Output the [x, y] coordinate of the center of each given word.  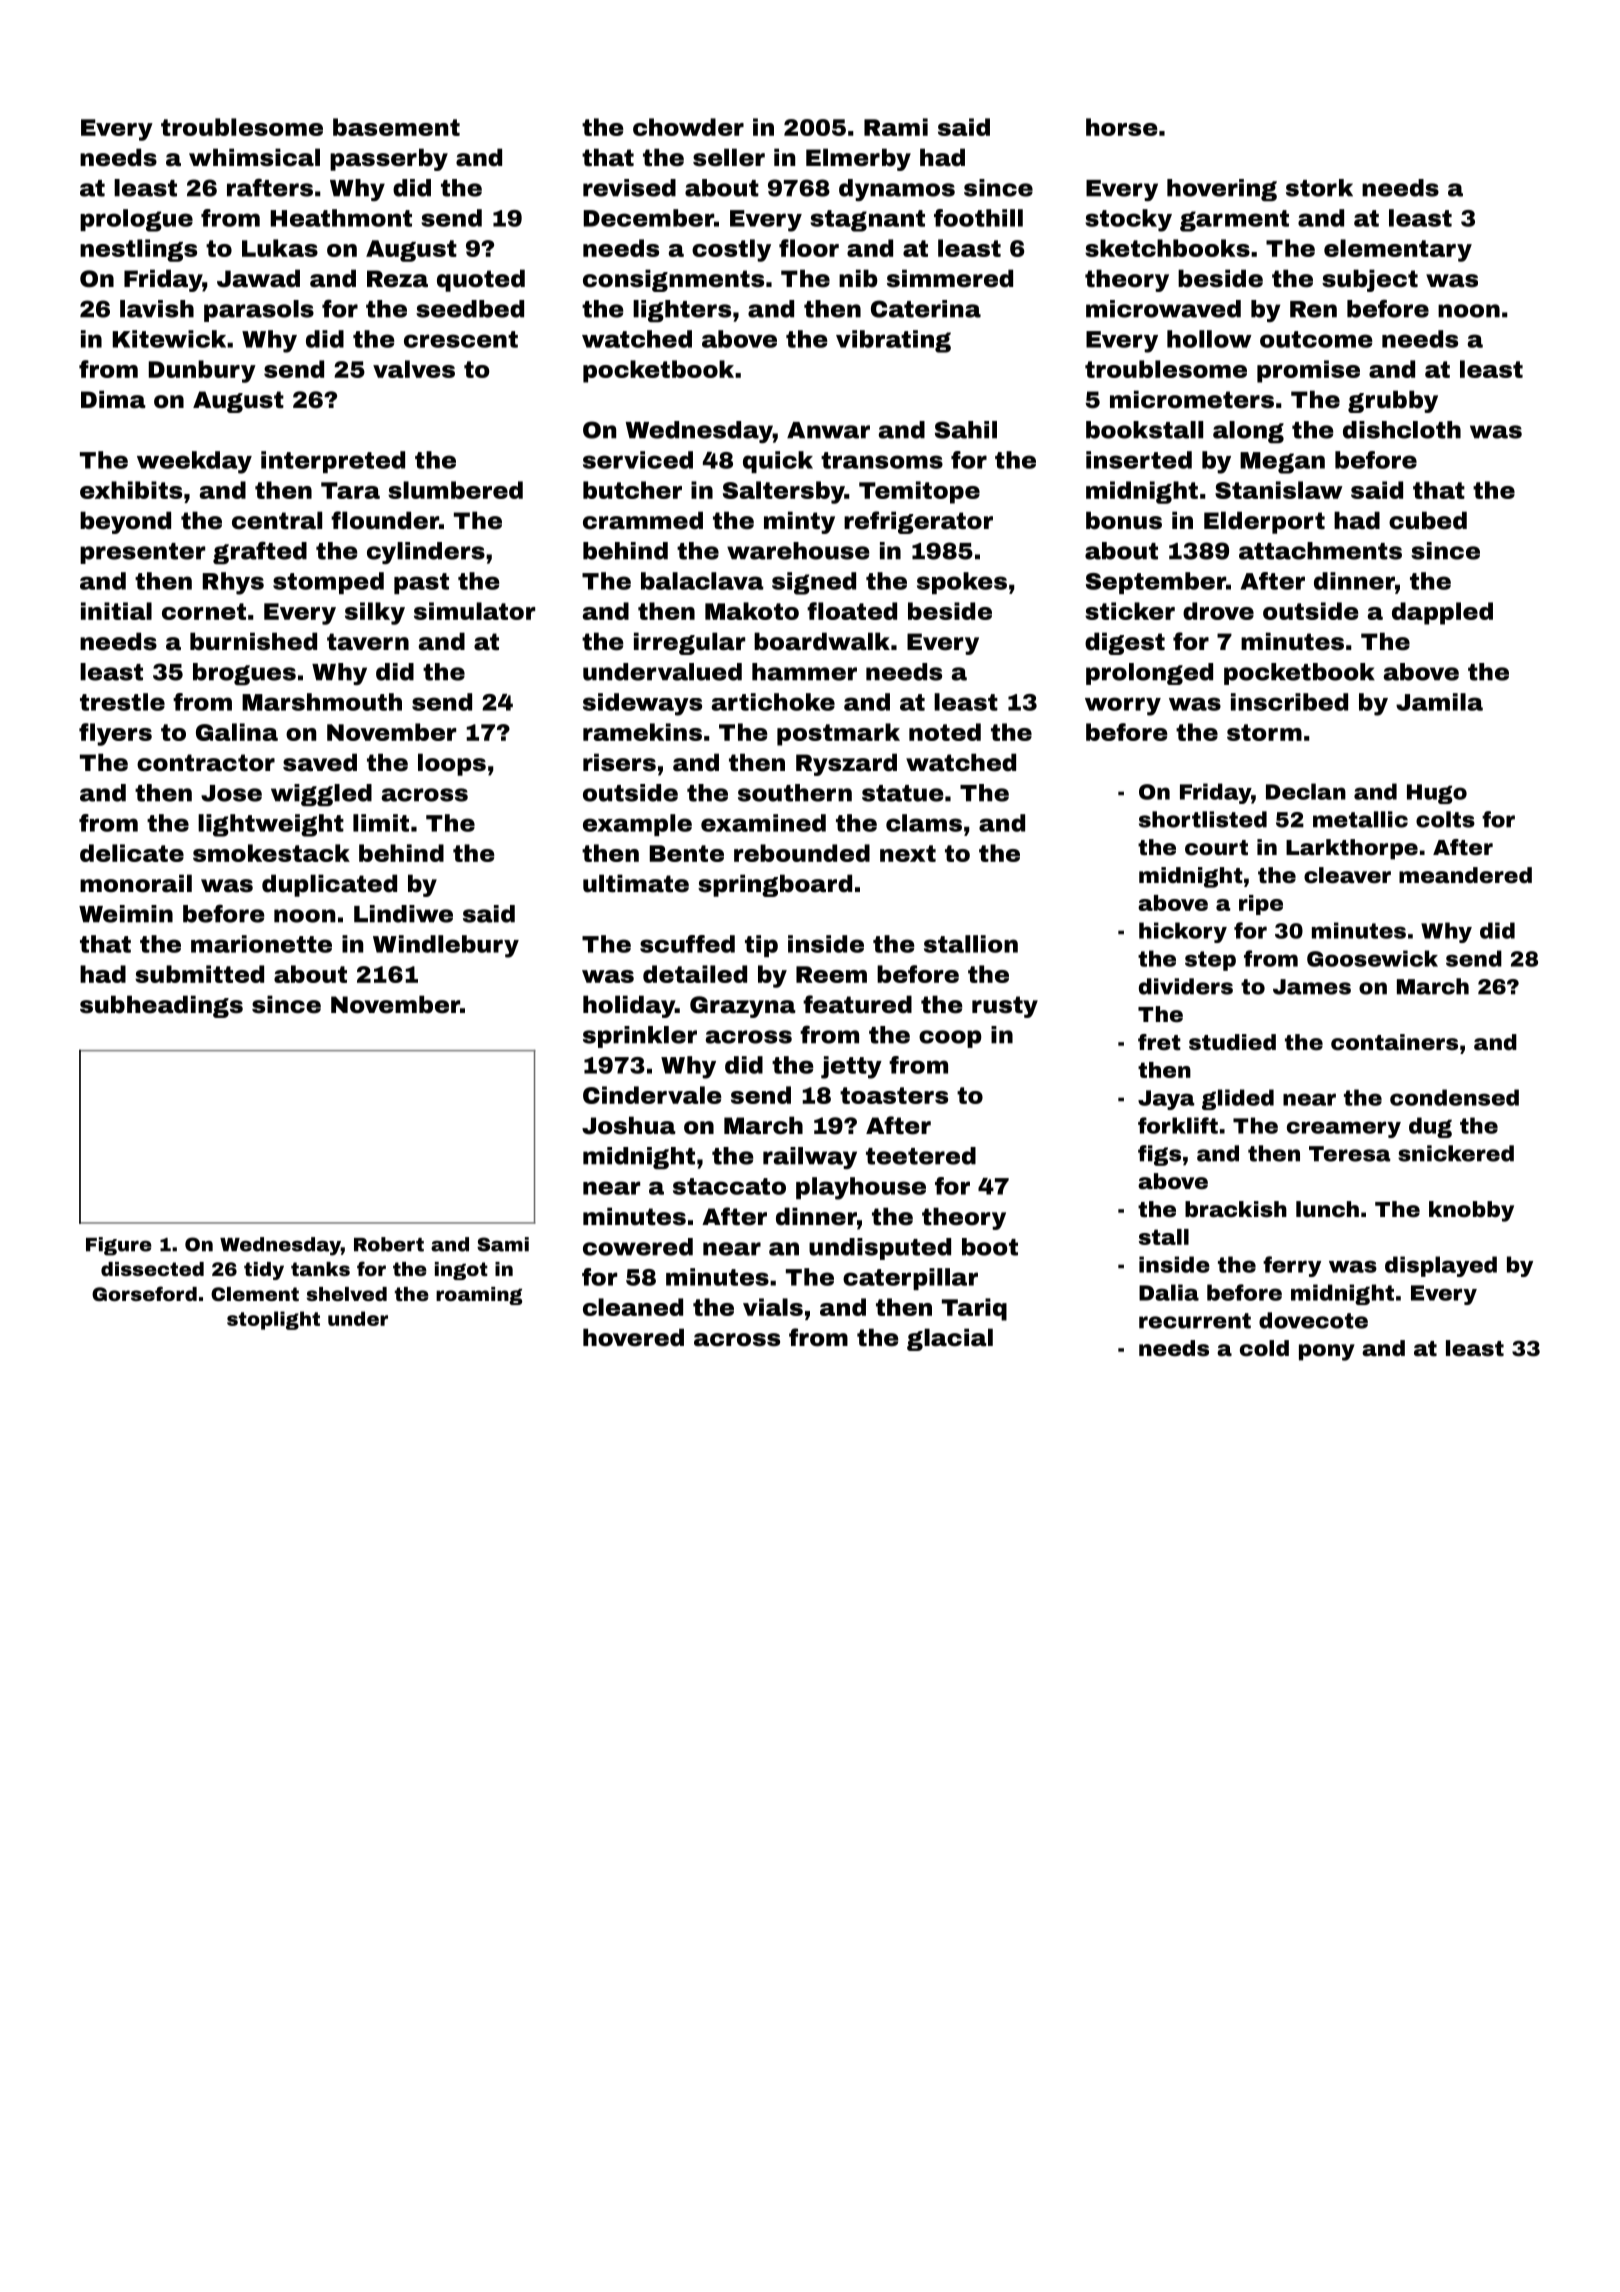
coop [950, 1039]
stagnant [867, 221]
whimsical [254, 157]
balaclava [702, 581]
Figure [119, 1246]
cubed [1428, 520]
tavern [368, 642]
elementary [1398, 250]
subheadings [161, 1006]
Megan [1282, 463]
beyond [125, 522]
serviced [638, 460]
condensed [1454, 1097]
